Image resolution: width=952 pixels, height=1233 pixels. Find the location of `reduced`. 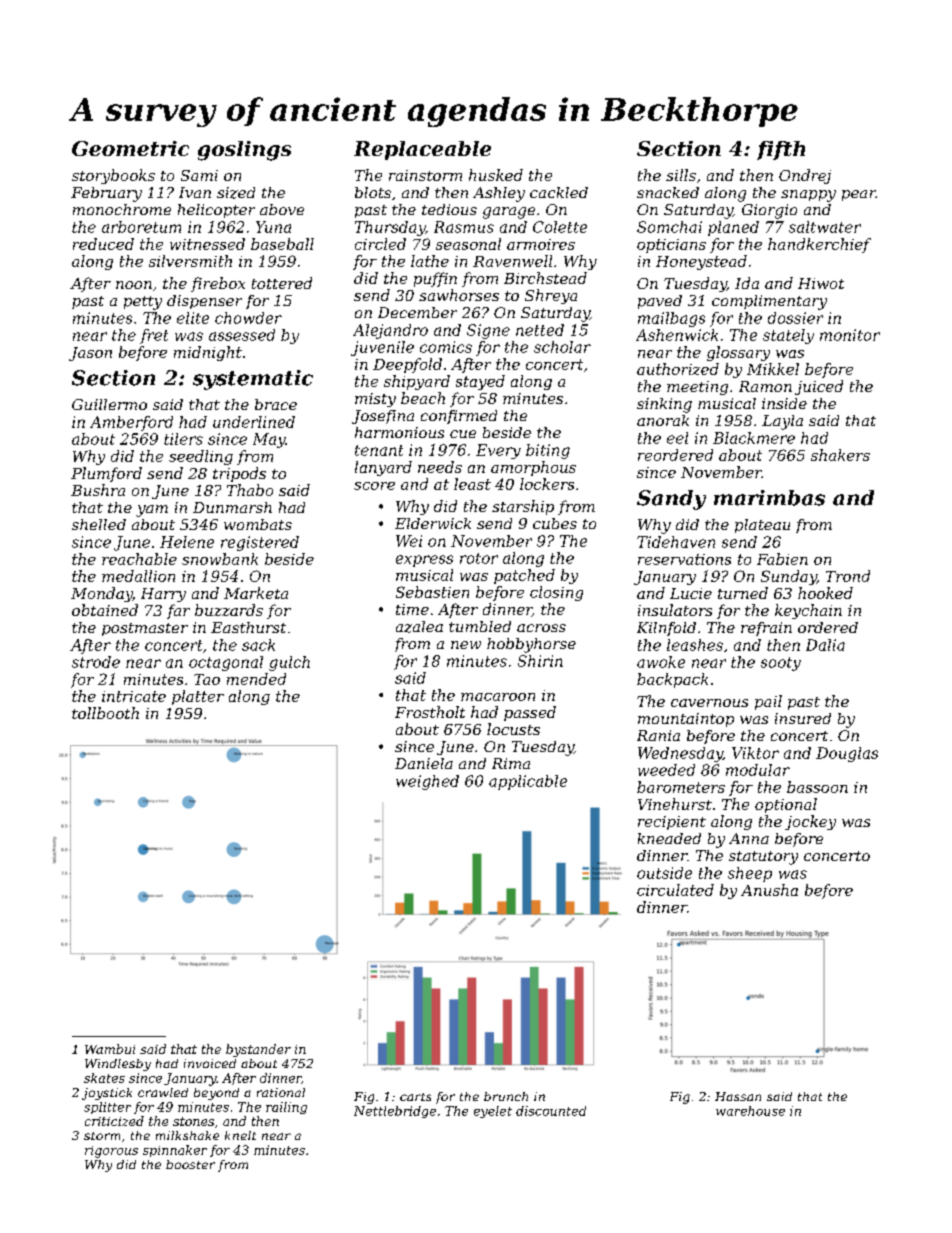

reduced is located at coordinates (103, 244).
